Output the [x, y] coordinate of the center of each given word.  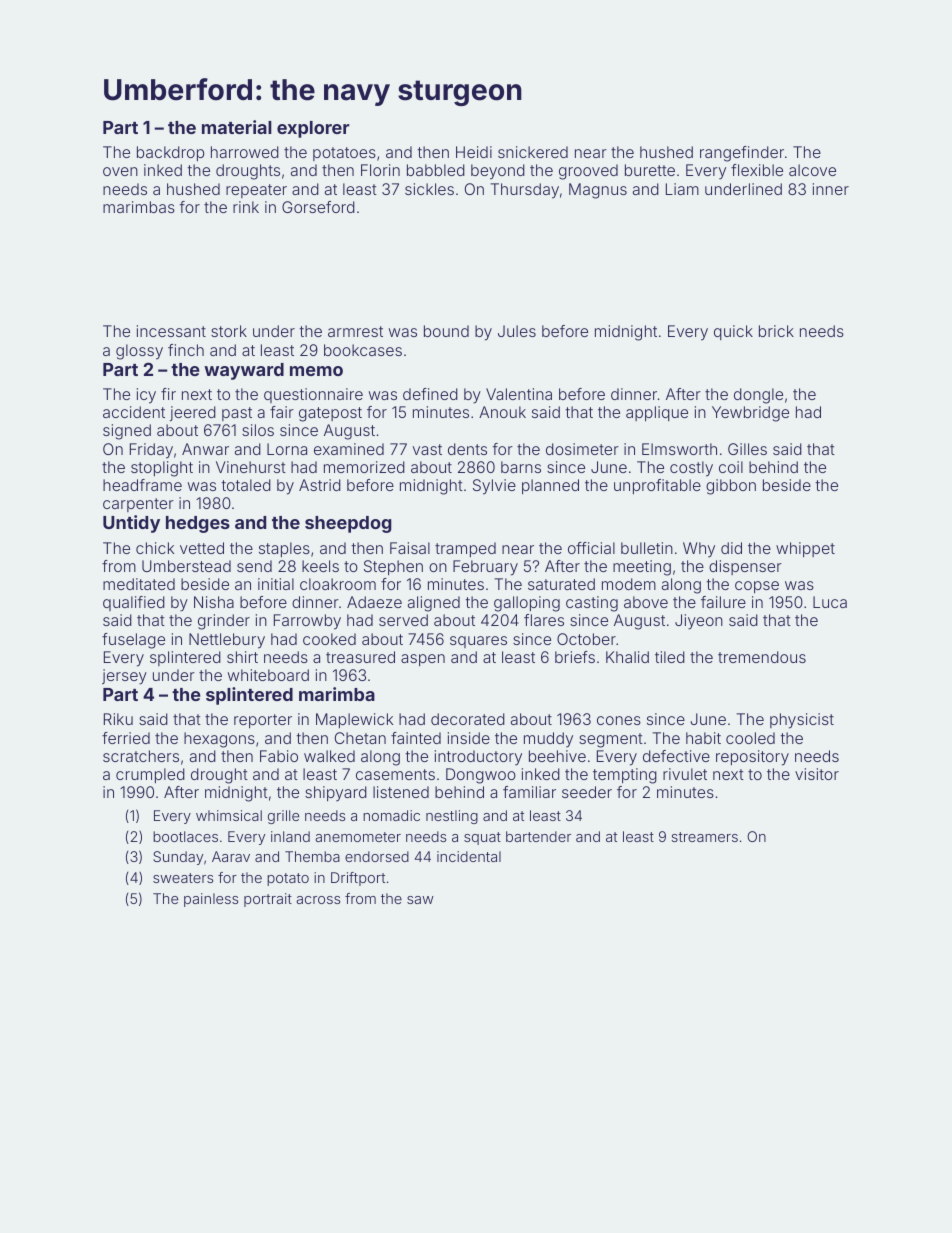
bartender [538, 836]
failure [723, 602]
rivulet [685, 774]
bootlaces [185, 836]
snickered [533, 152]
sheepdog [348, 524]
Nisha [214, 602]
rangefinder [742, 154]
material [237, 127]
